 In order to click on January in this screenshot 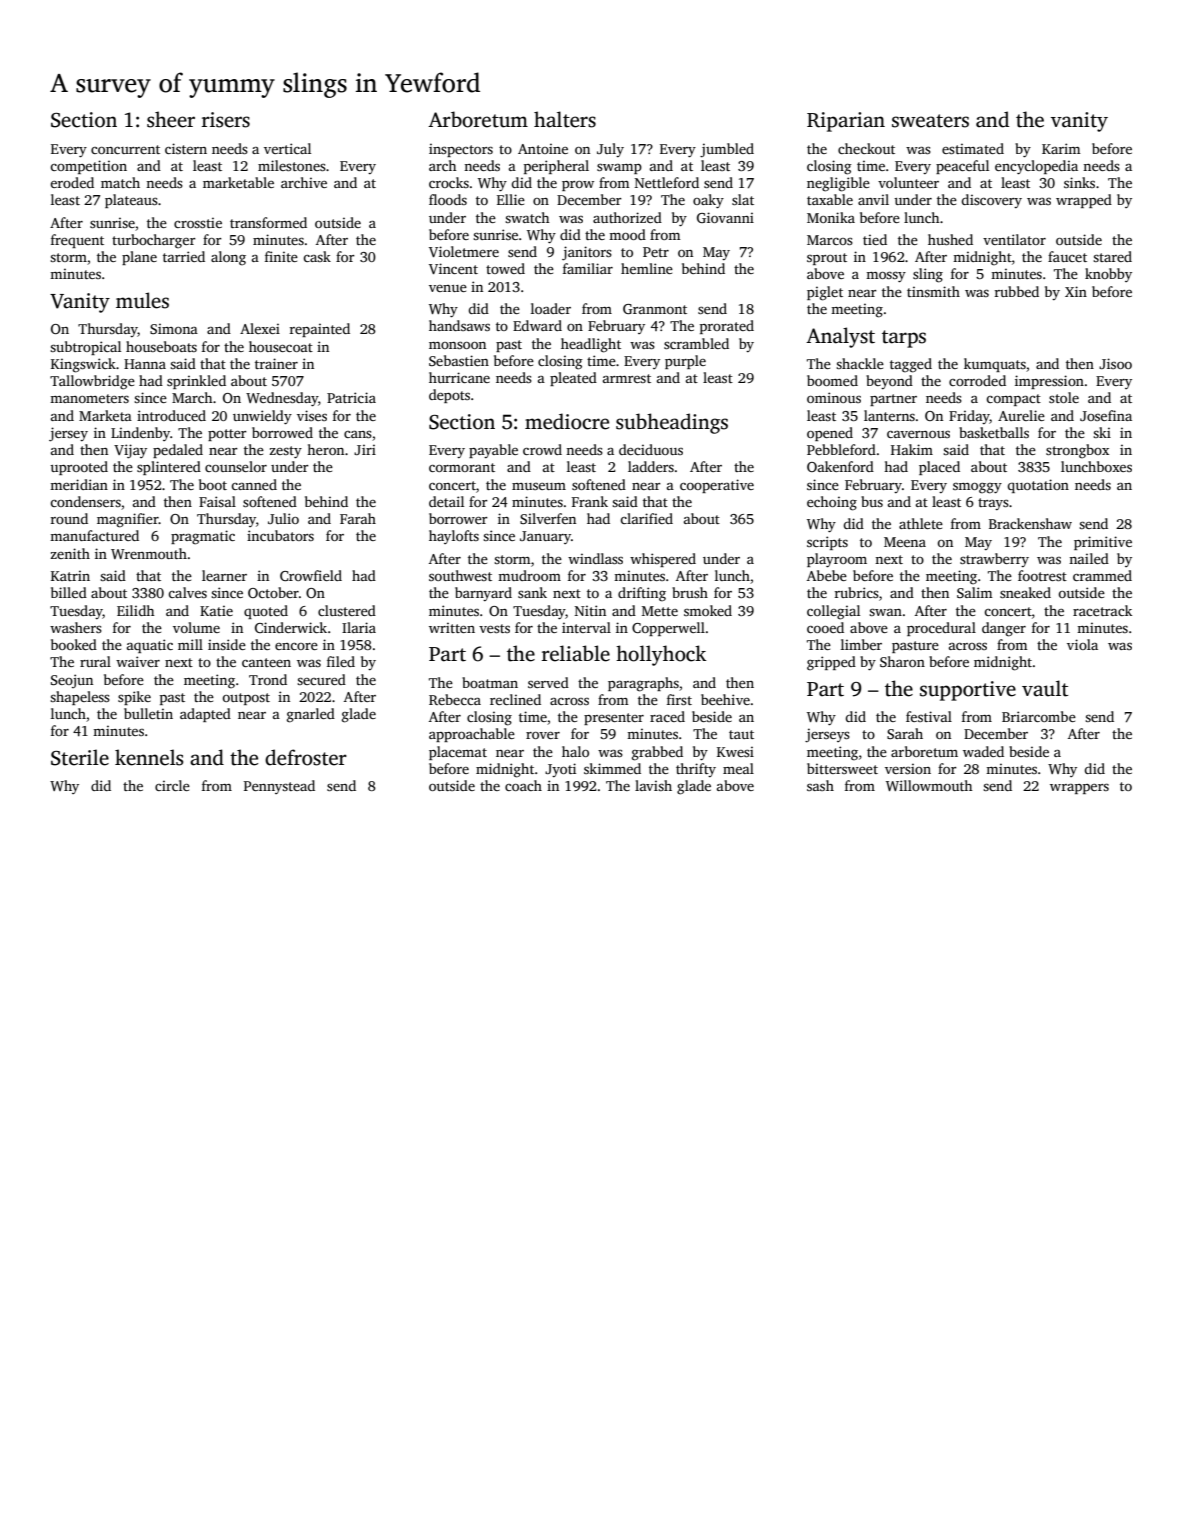, I will do `click(545, 537)`.
